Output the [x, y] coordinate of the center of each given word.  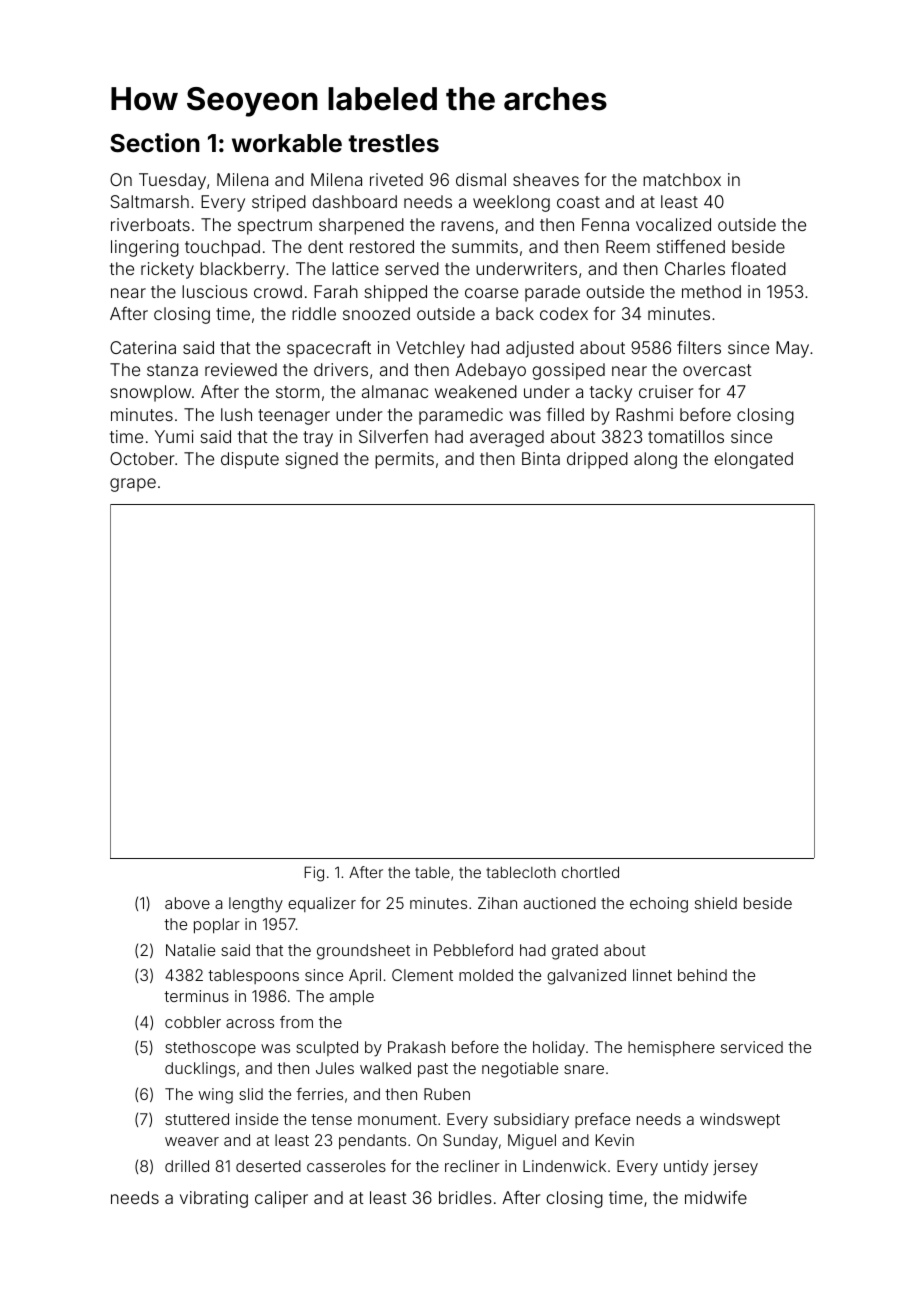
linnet [652, 975]
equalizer [322, 904]
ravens [467, 226]
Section [155, 143]
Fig [314, 874]
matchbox [682, 179]
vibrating [214, 1199]
